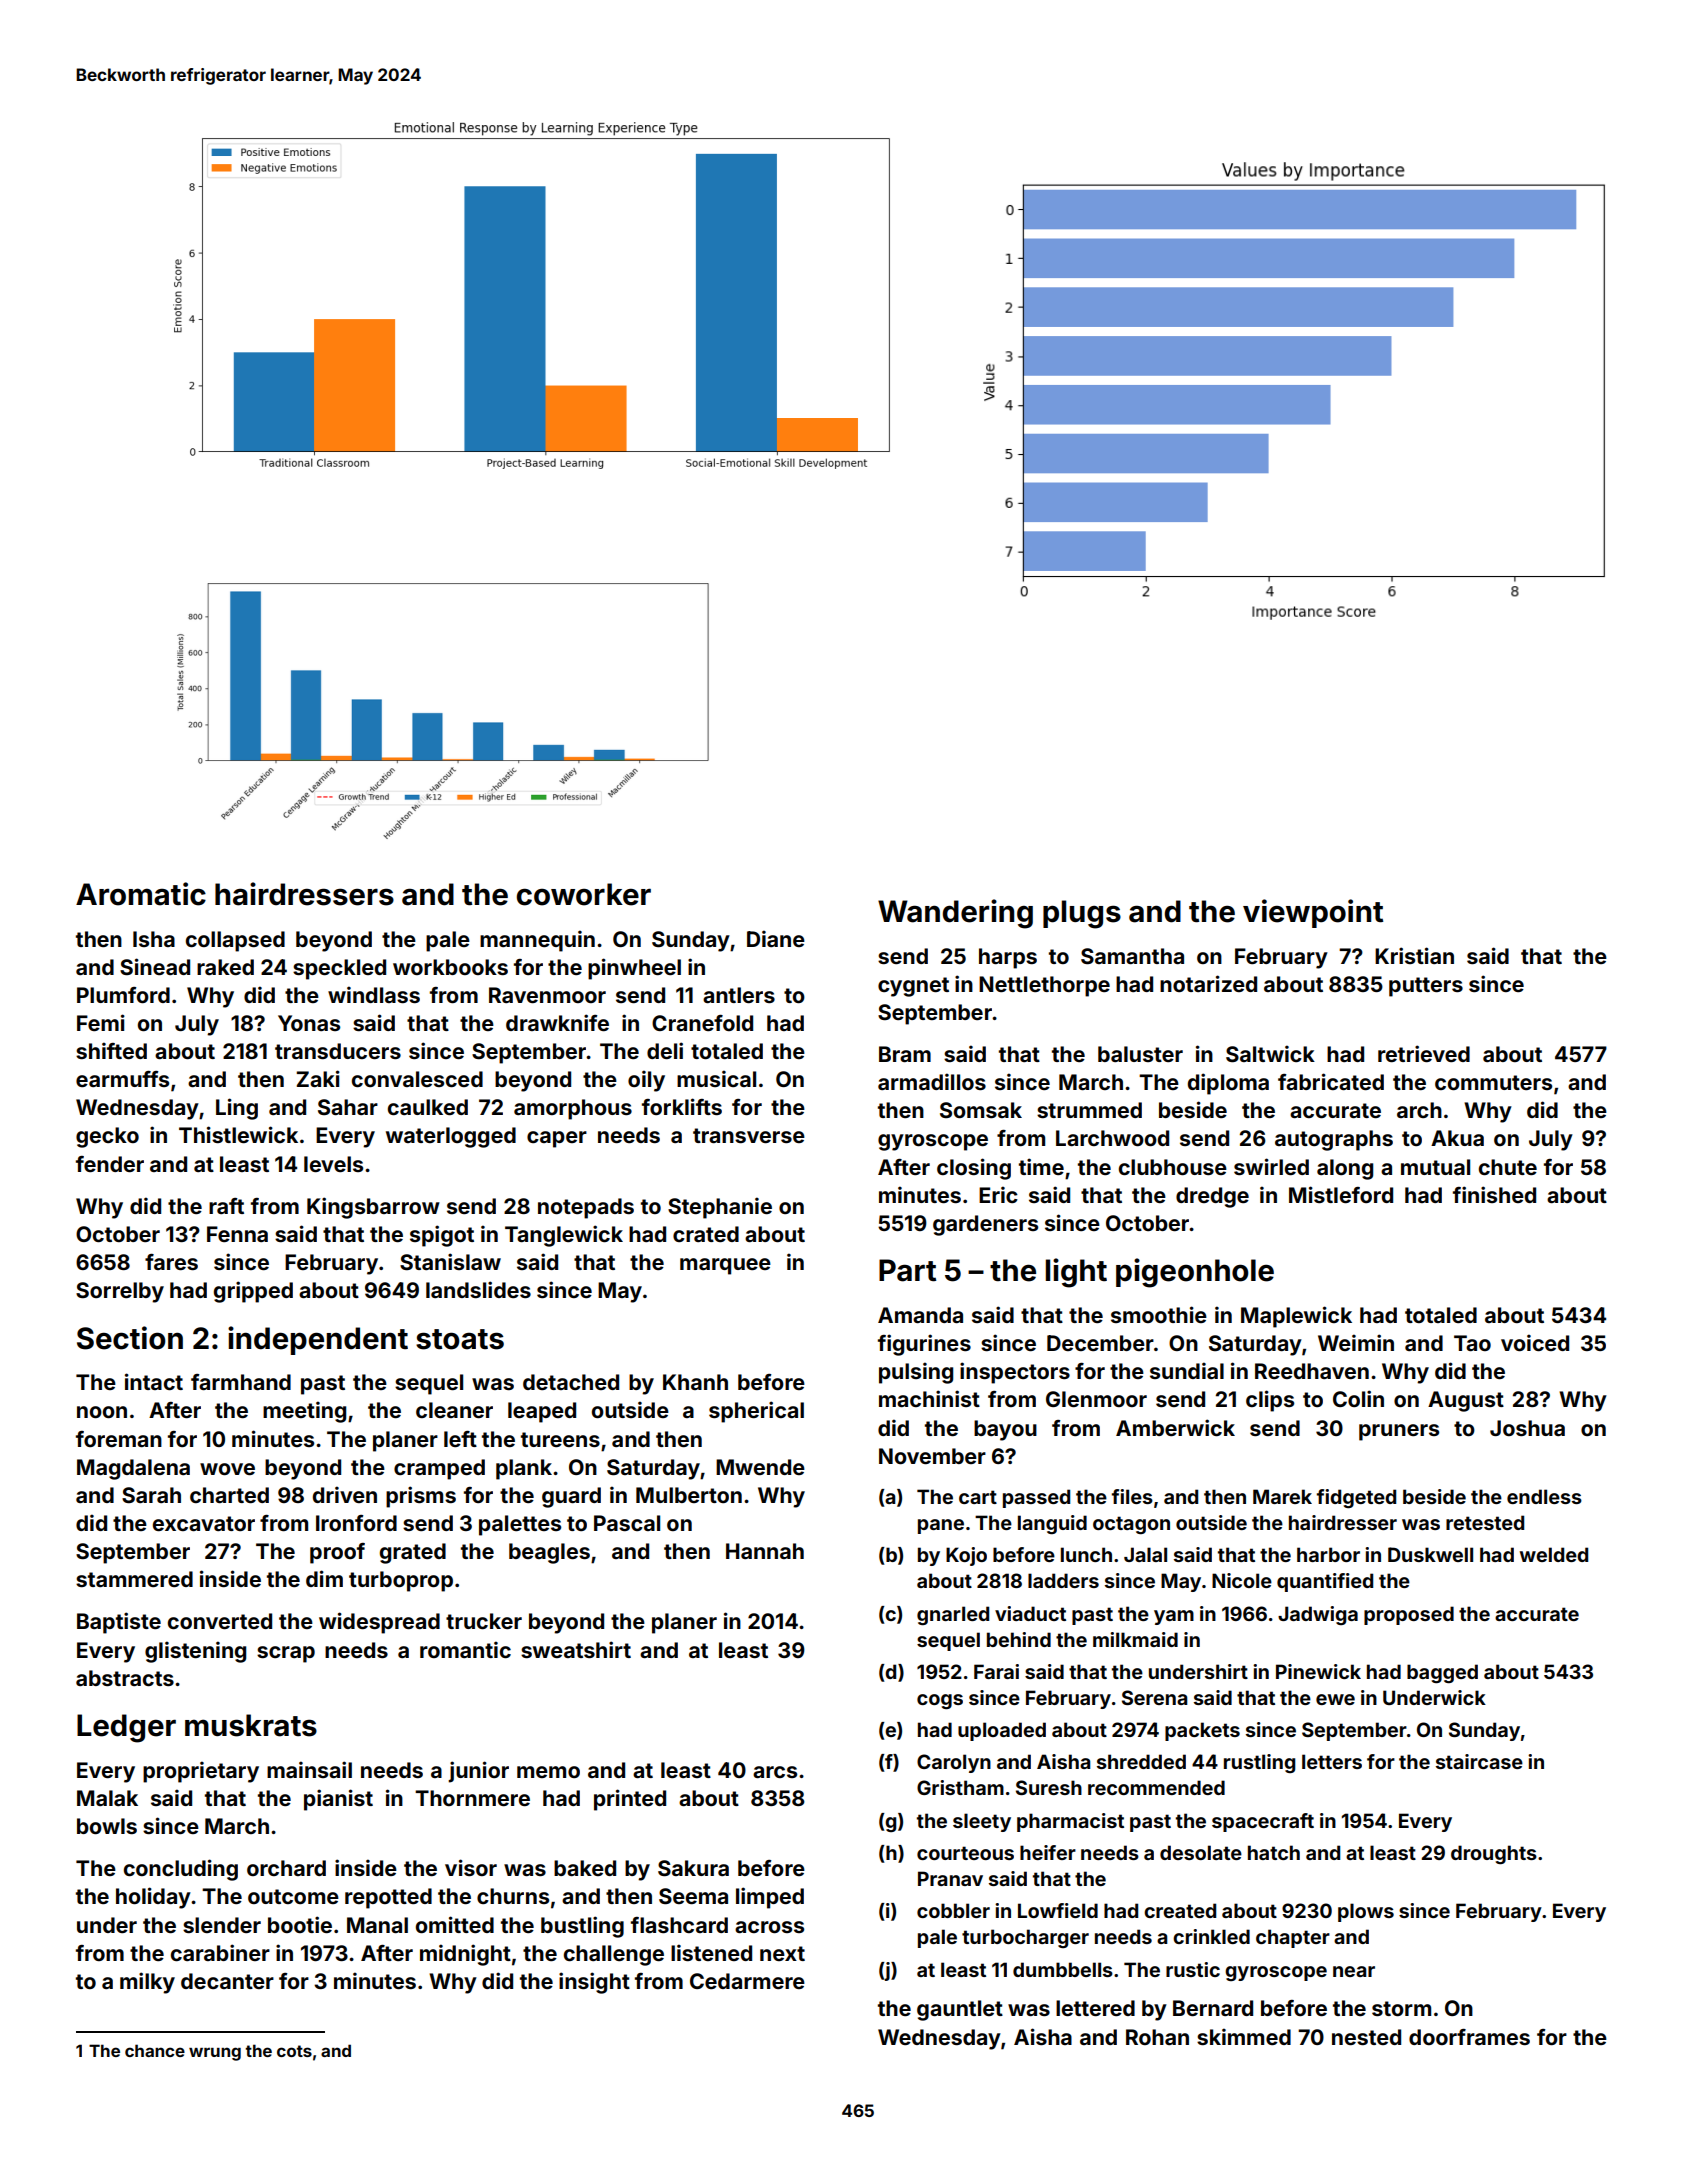 The height and width of the screenshot is (2178, 1683). Describe the element at coordinates (996, 1671) in the screenshot. I see `Farai` at that location.
